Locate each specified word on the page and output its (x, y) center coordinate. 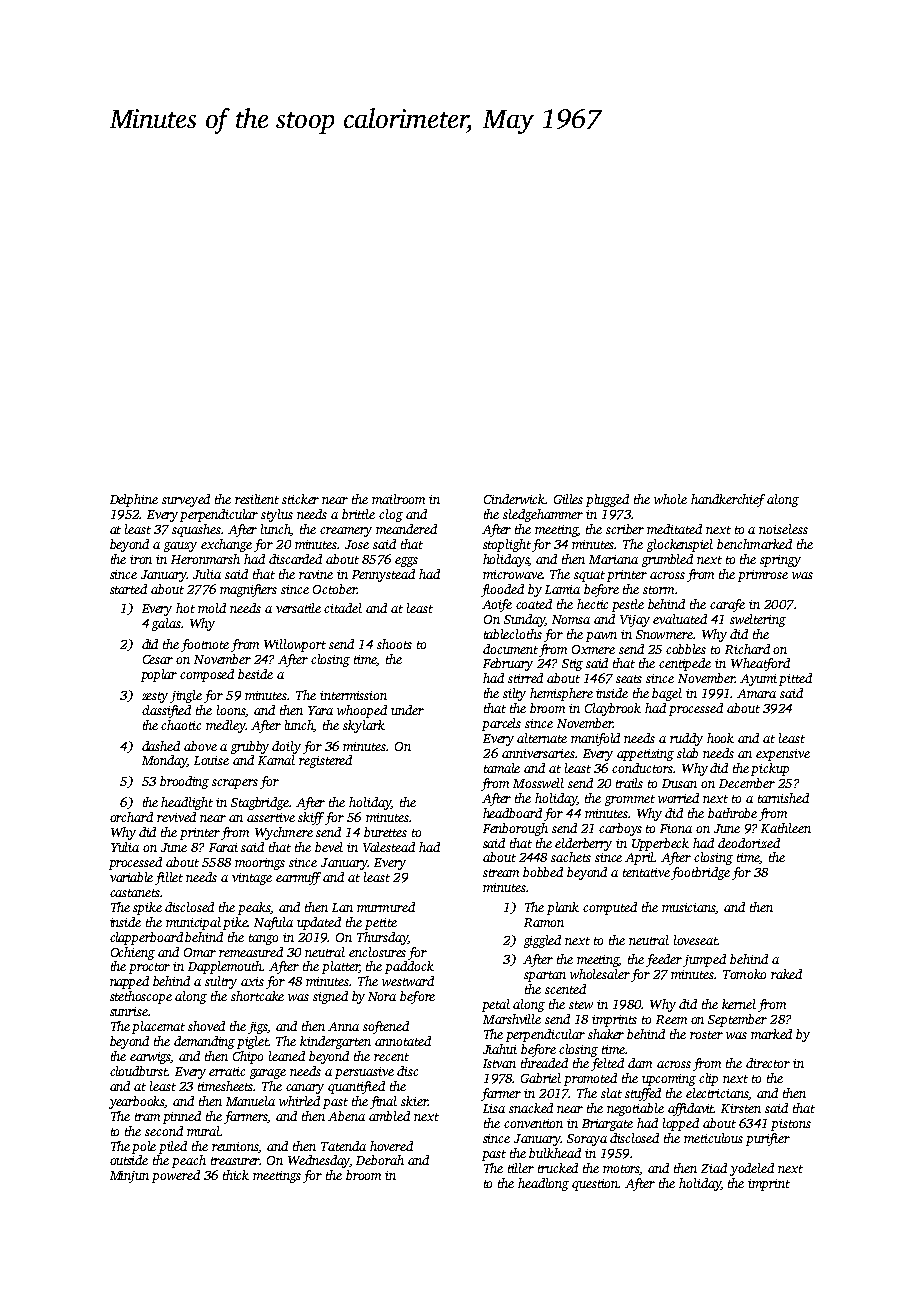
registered (325, 761)
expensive (783, 755)
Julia (207, 574)
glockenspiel (680, 545)
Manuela (250, 1101)
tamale (502, 768)
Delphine (134, 500)
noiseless (783, 529)
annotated (403, 1041)
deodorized (749, 843)
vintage (252, 879)
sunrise (129, 1011)
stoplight (507, 545)
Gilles (568, 499)
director (768, 1063)
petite (381, 924)
